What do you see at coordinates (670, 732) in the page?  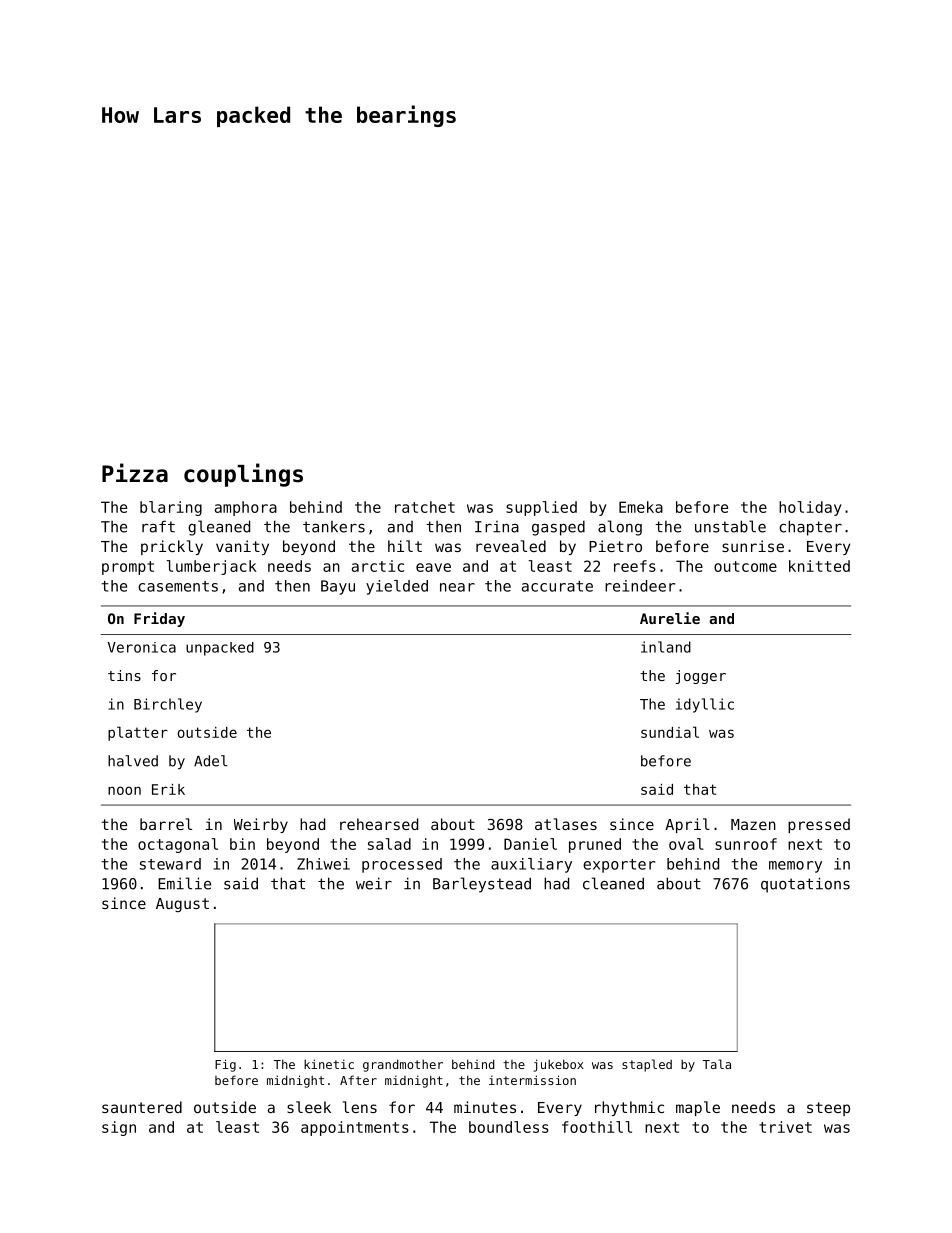 I see `sundial` at bounding box center [670, 732].
